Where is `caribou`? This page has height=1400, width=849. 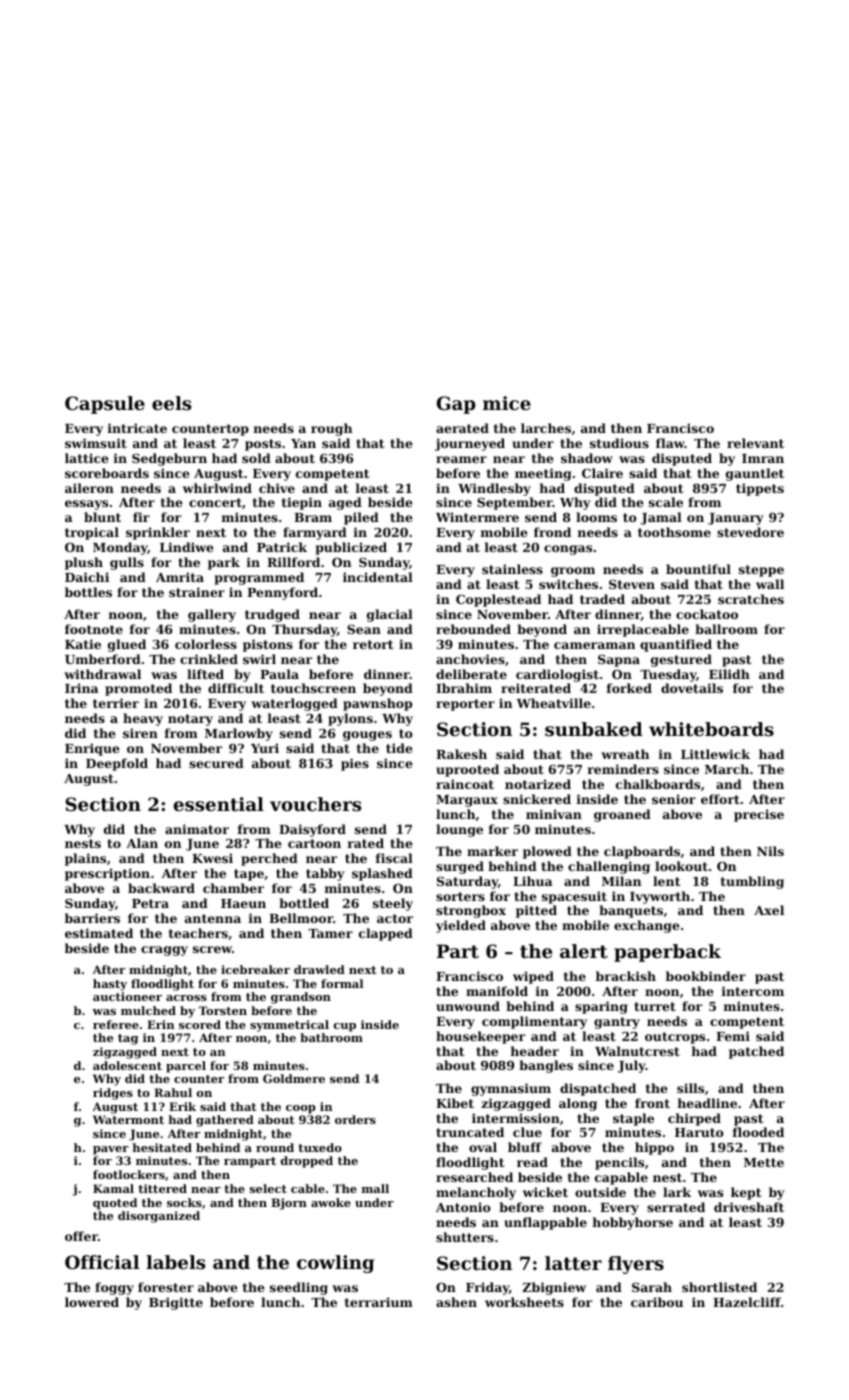
caribou is located at coordinates (657, 1302).
